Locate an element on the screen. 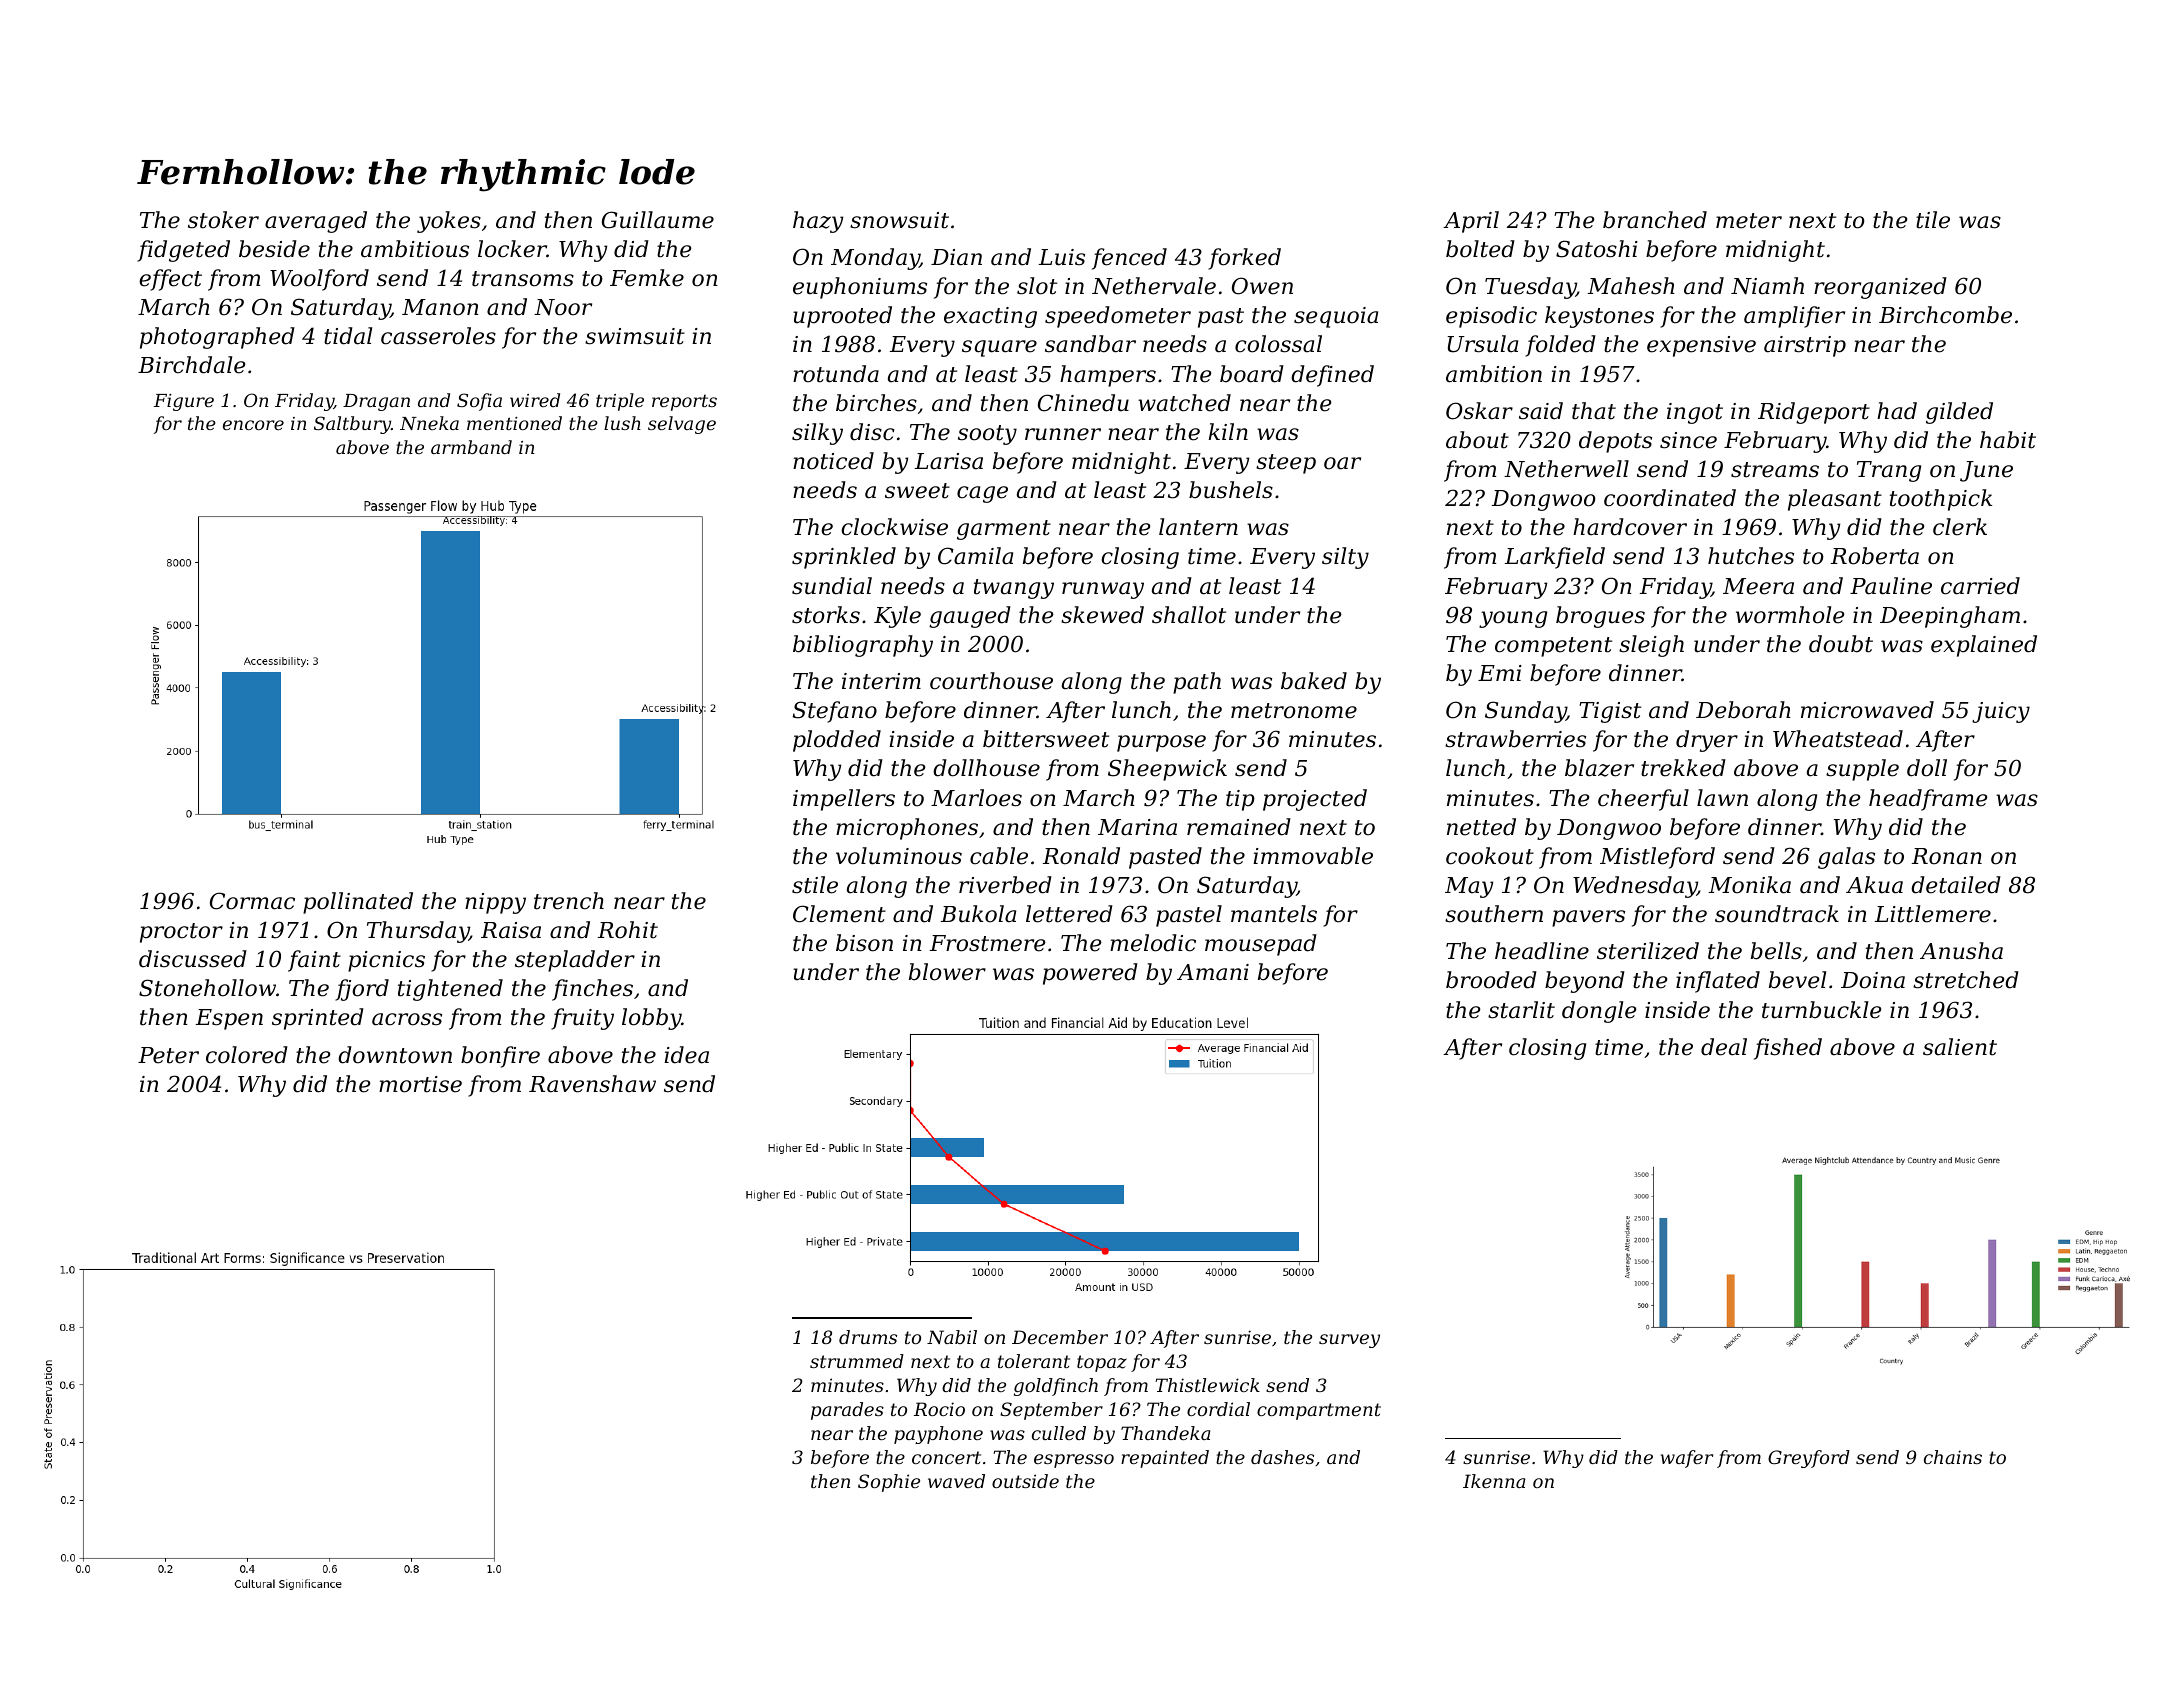 The width and height of the screenshot is (2178, 1683). silty is located at coordinates (1345, 558).
